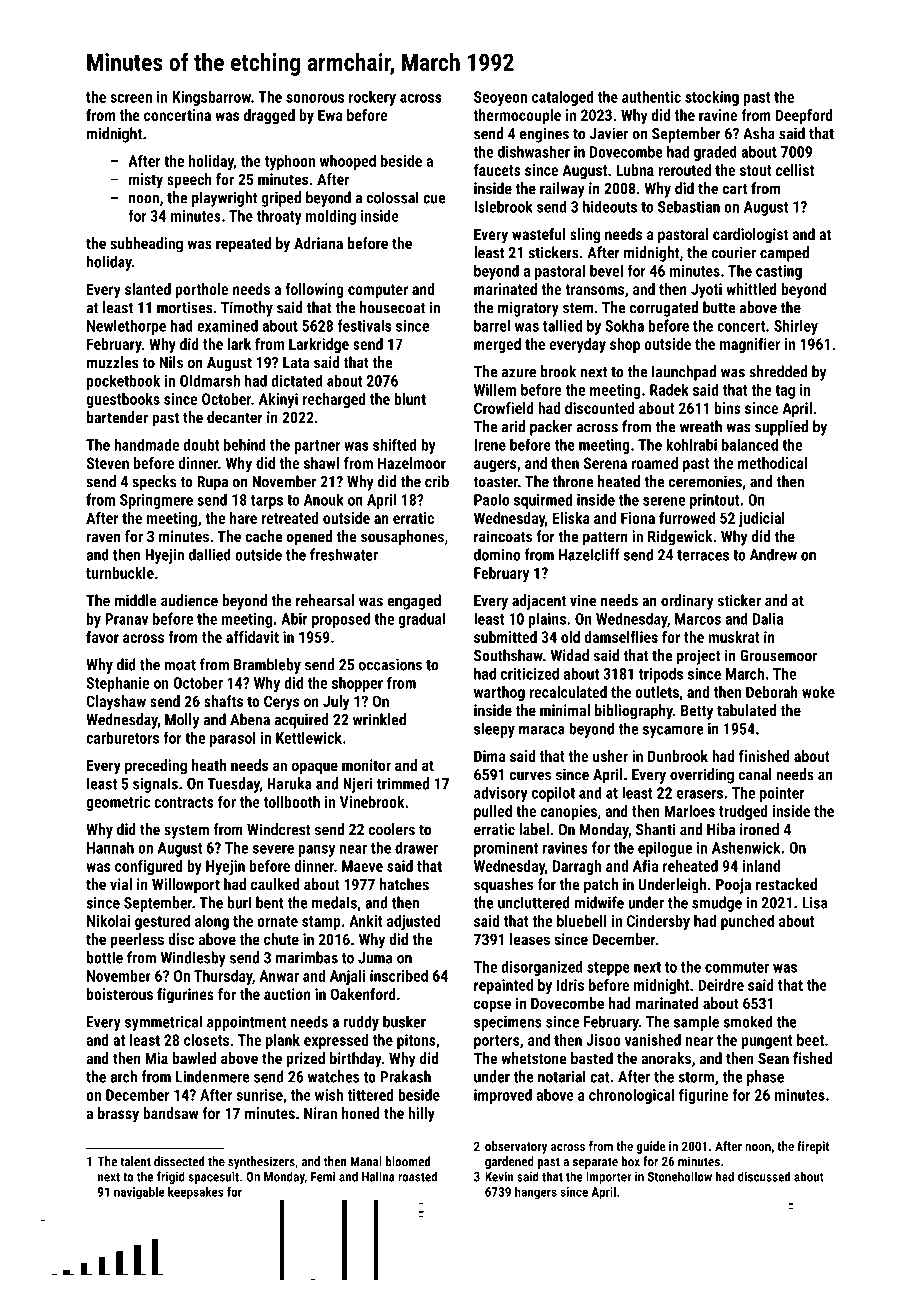 The height and width of the screenshot is (1308, 924). I want to click on navigable, so click(139, 1193).
